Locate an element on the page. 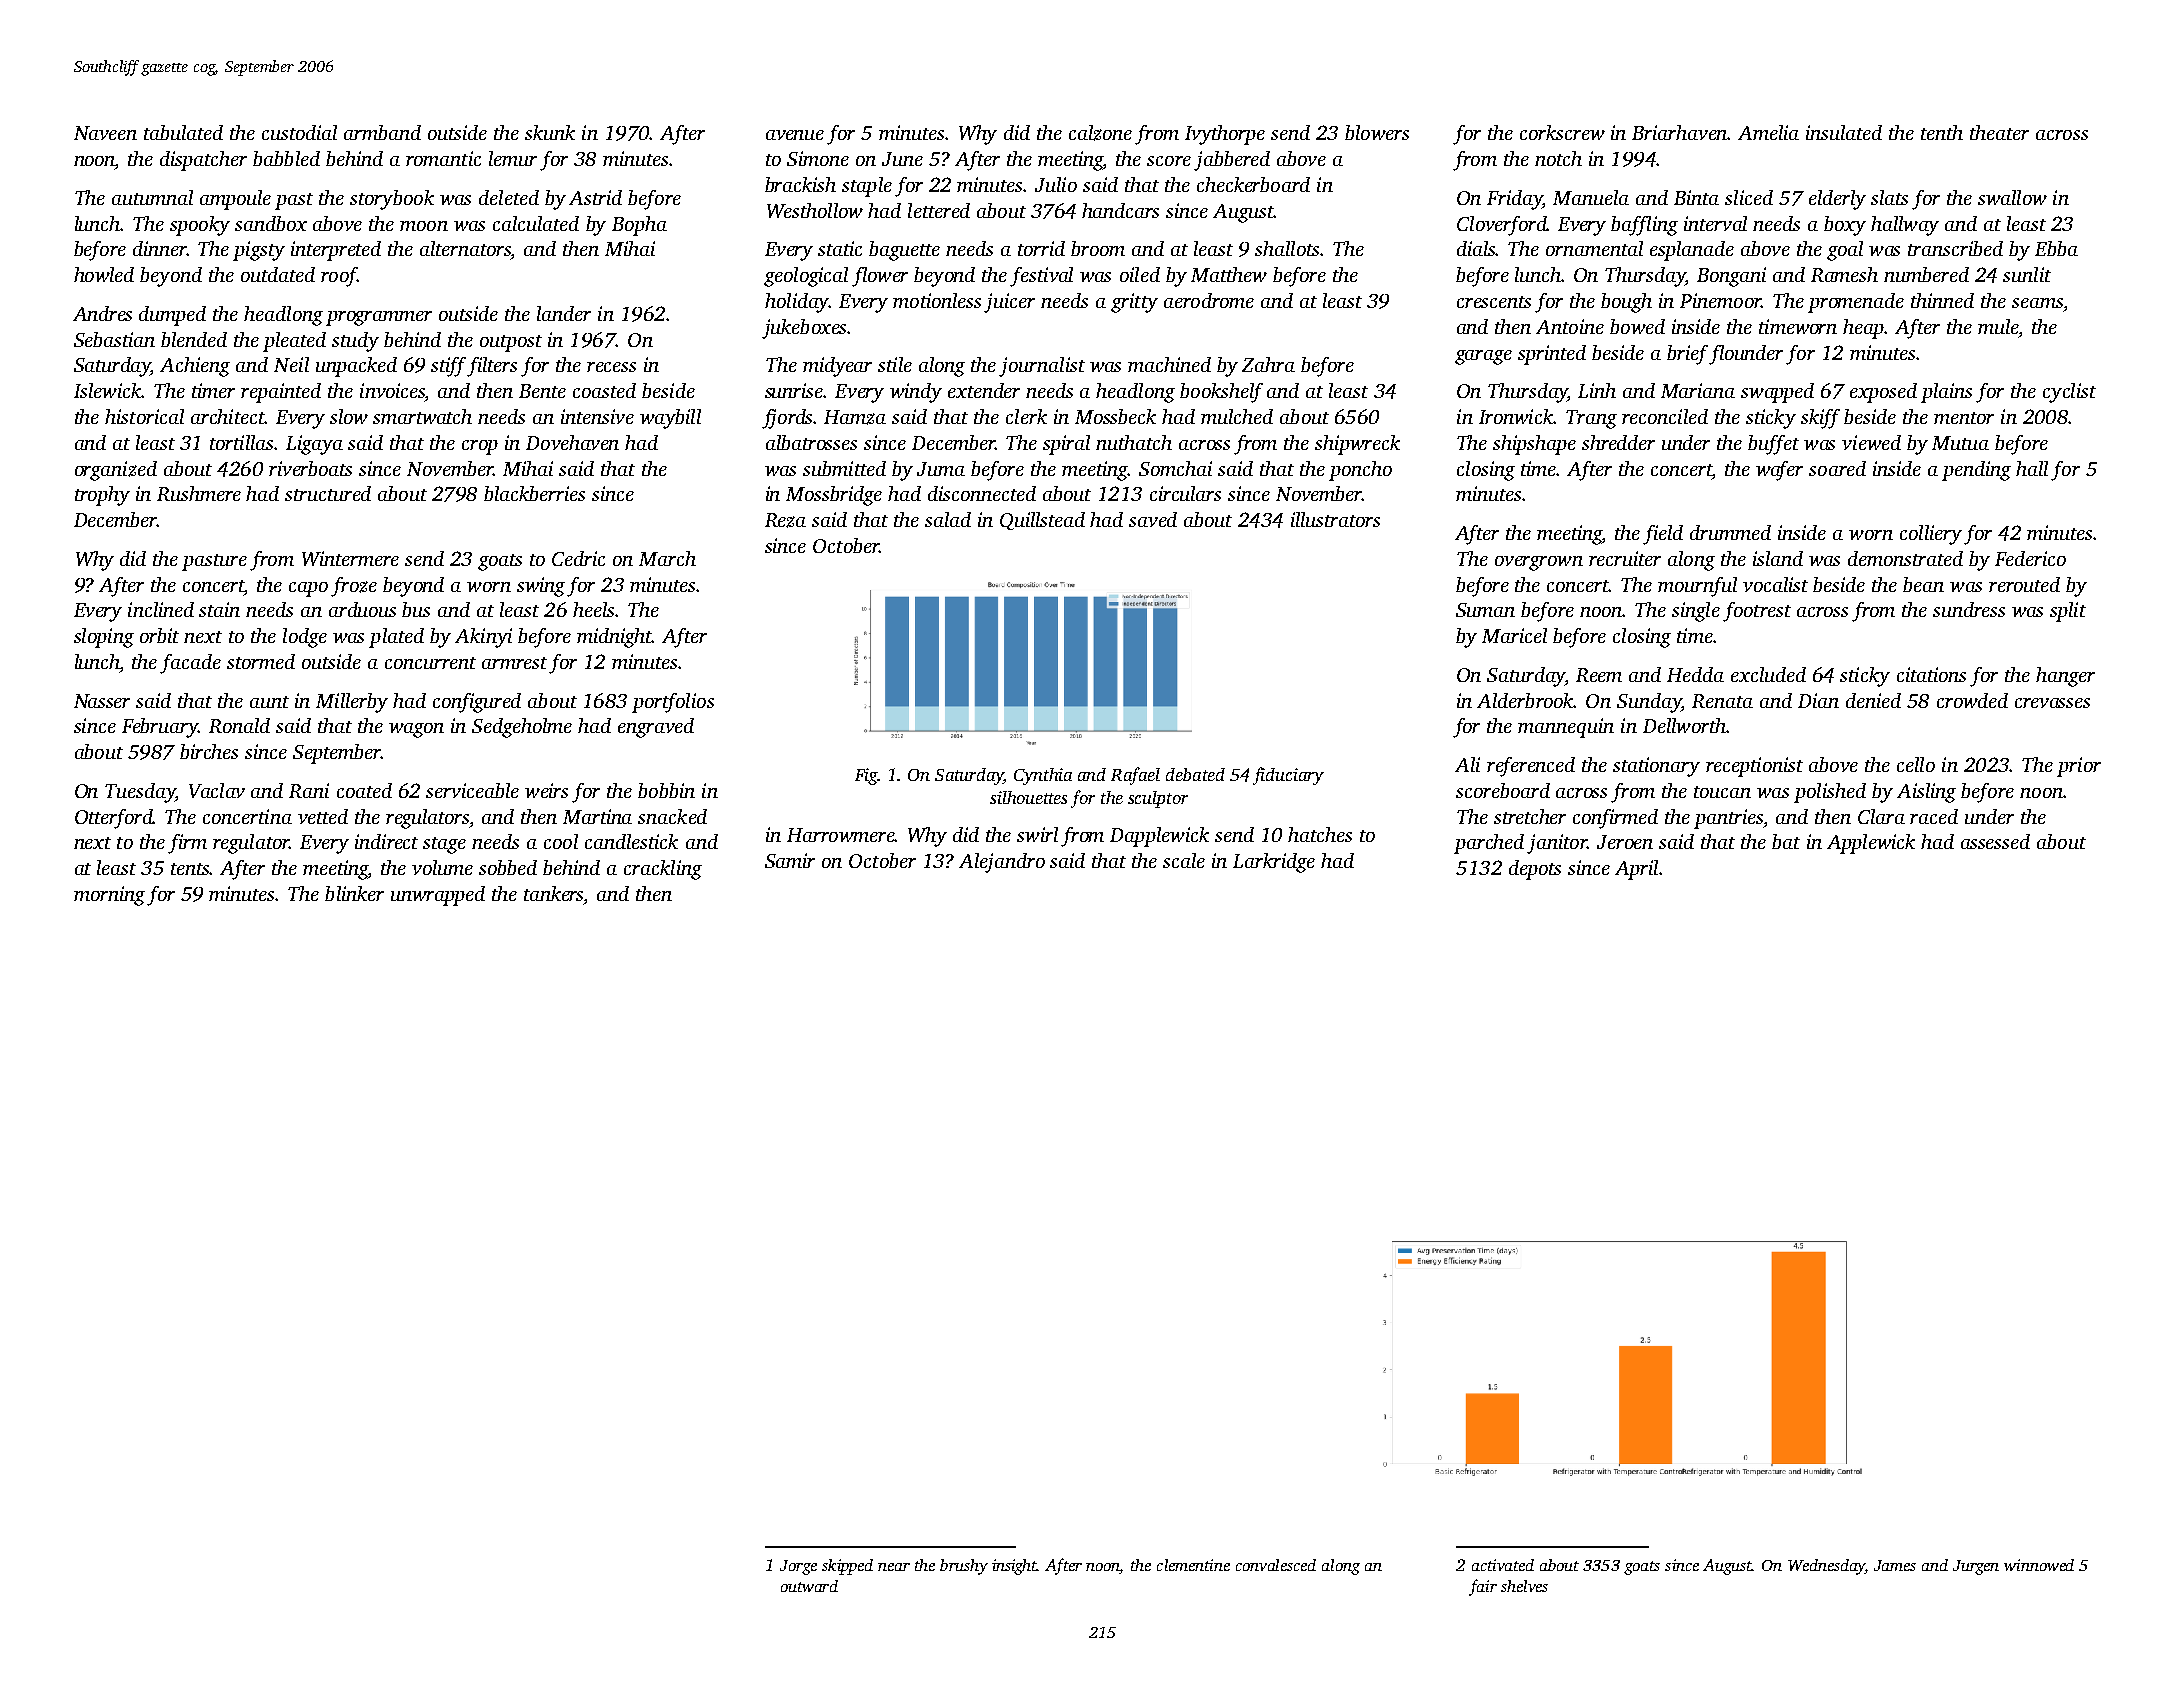 This image has height=1683, width=2178. autumnal is located at coordinates (152, 197).
